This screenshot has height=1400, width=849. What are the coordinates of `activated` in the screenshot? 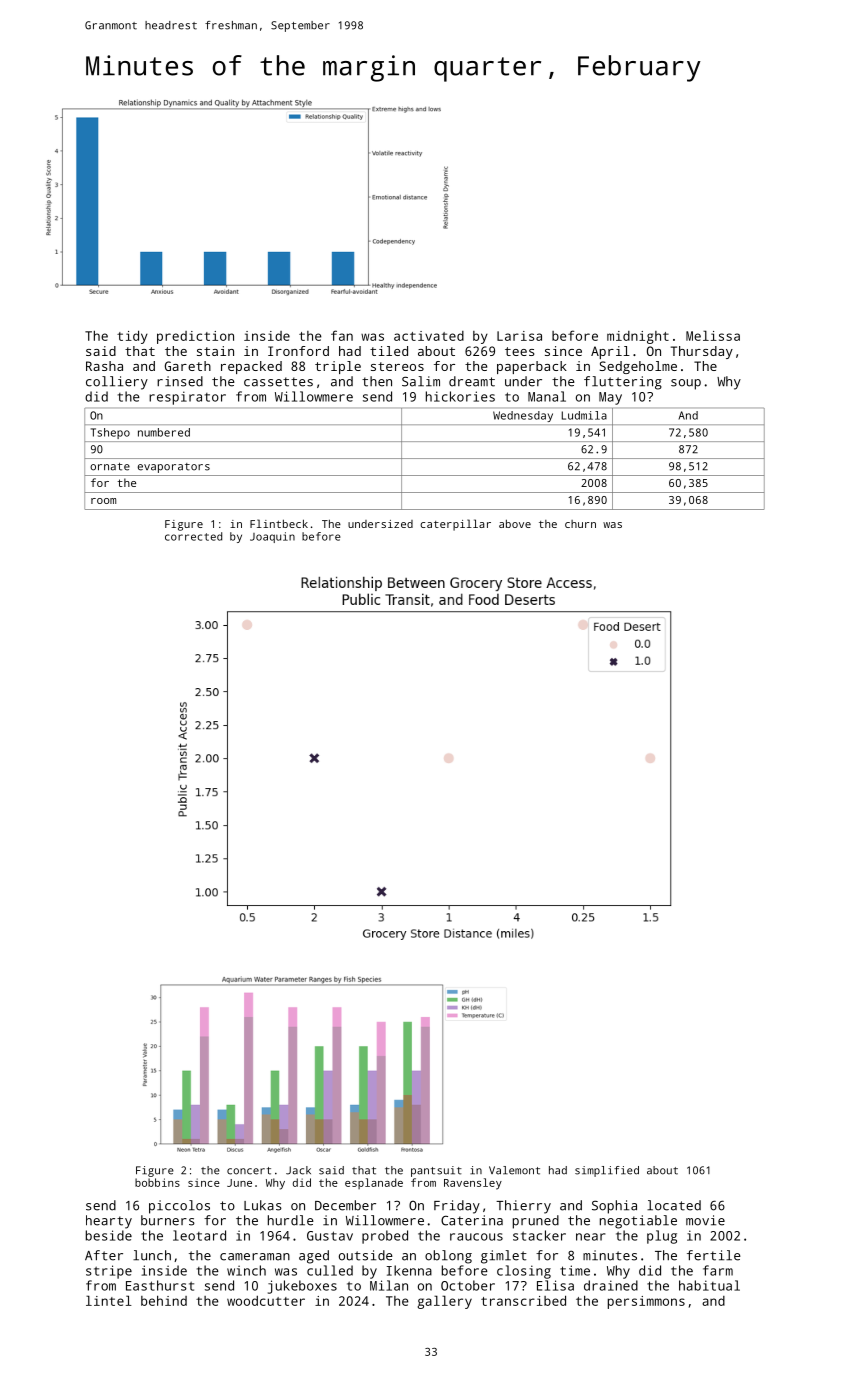 It's located at (429, 336).
